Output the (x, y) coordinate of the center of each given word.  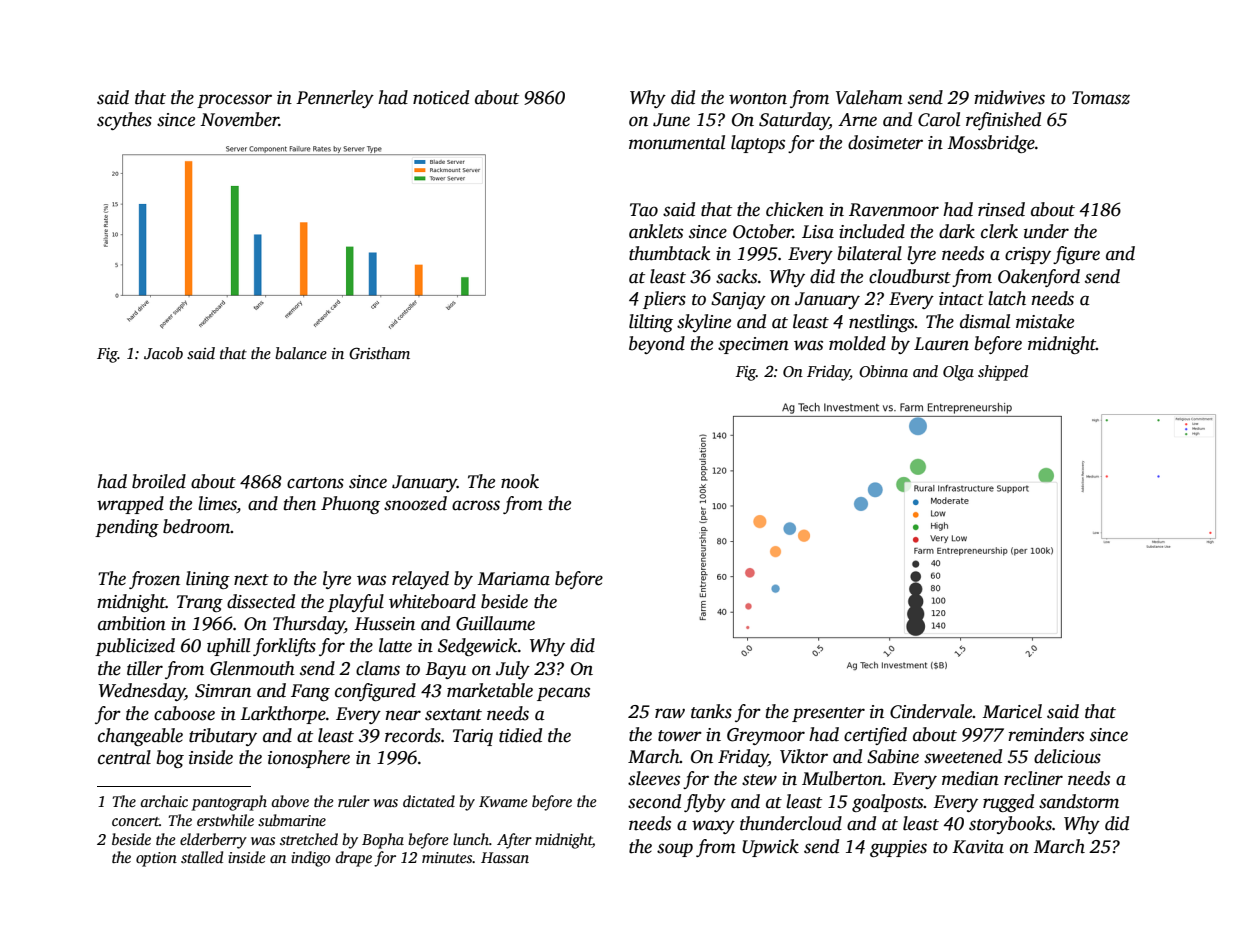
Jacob (163, 353)
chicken (795, 209)
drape (354, 859)
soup (675, 850)
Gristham (379, 353)
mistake (1045, 321)
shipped (1003, 373)
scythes (124, 121)
